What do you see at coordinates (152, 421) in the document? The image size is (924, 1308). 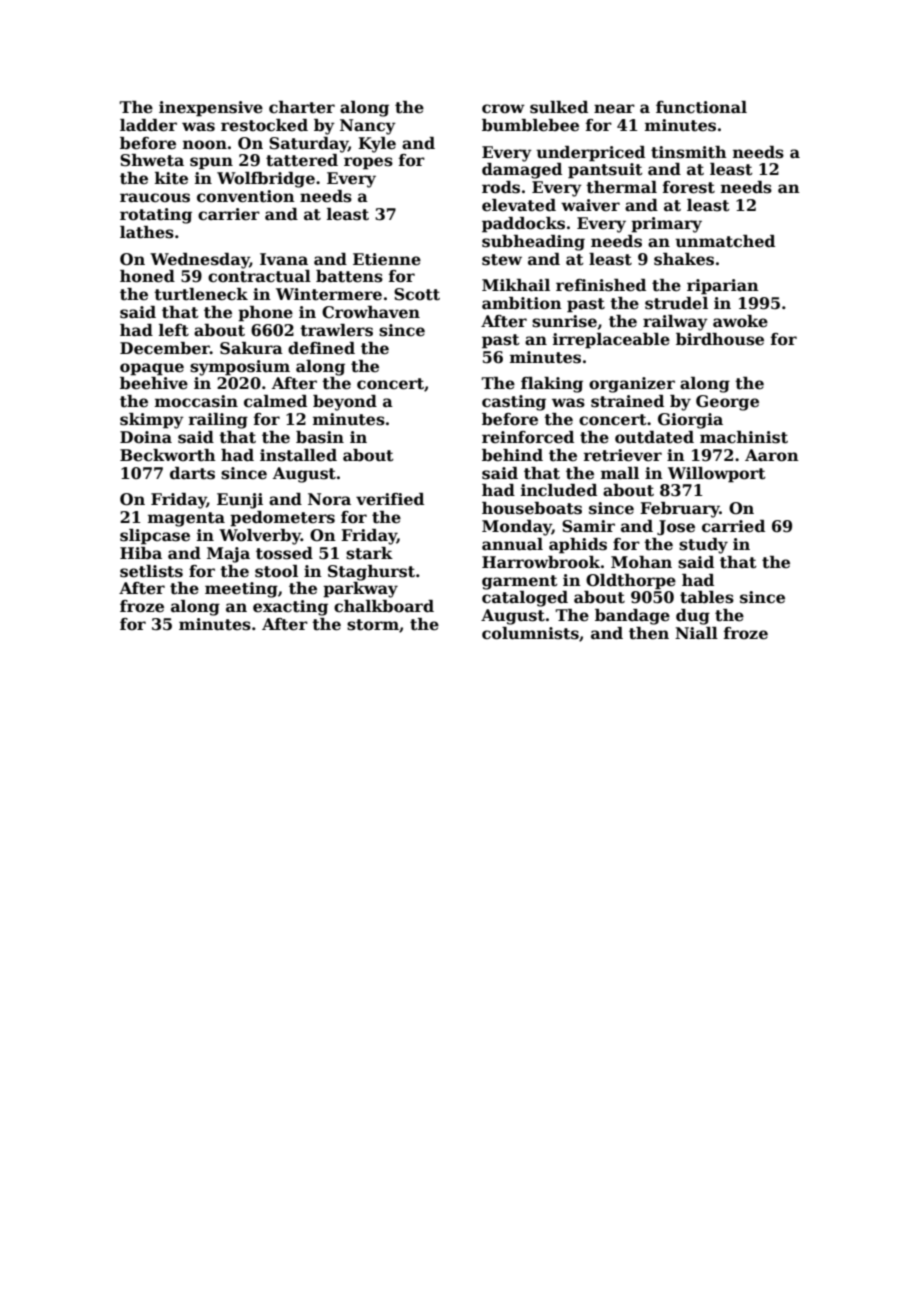 I see `skimpy` at bounding box center [152, 421].
